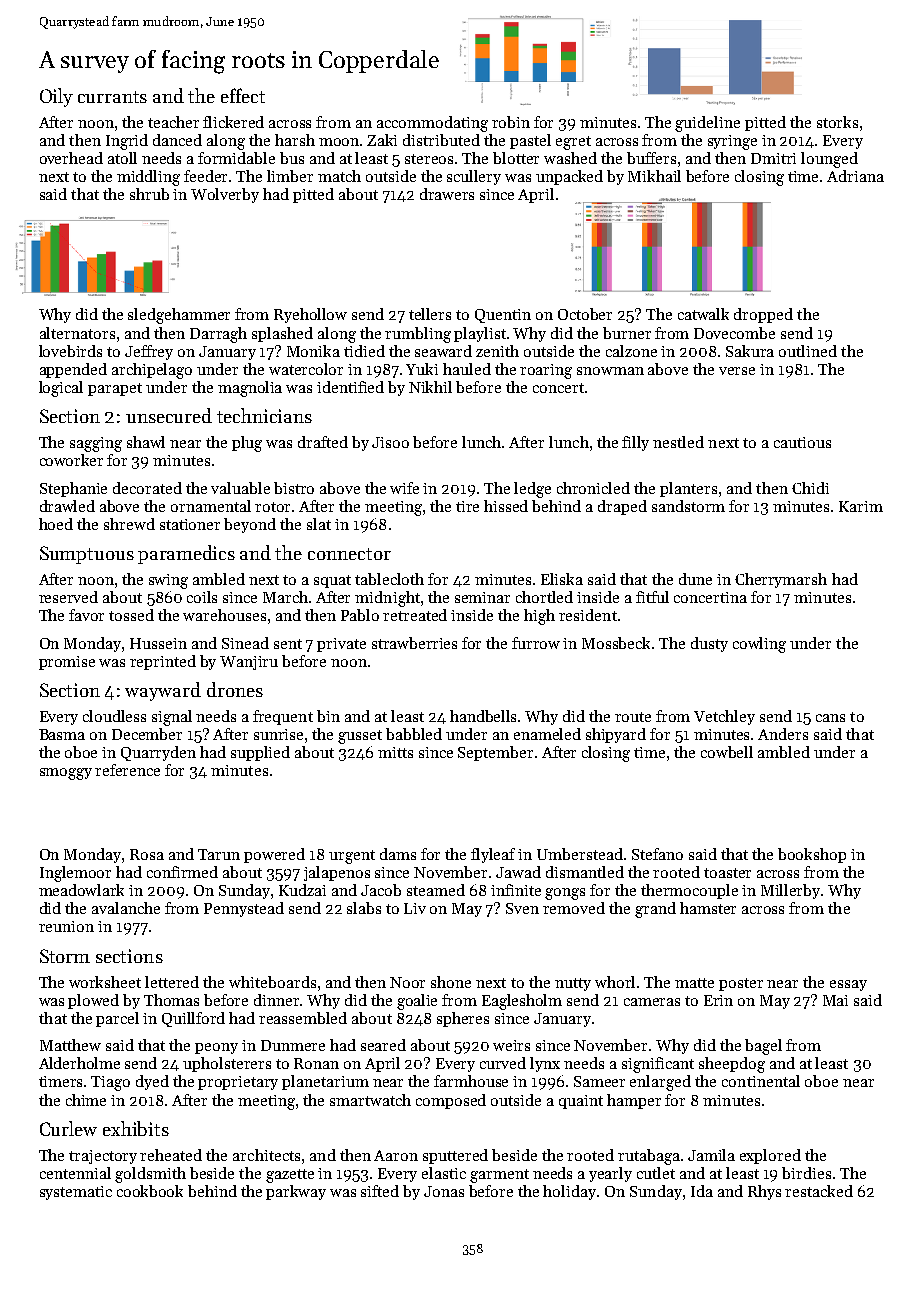 This page has width=924, height=1308. I want to click on sputtered, so click(455, 1156).
